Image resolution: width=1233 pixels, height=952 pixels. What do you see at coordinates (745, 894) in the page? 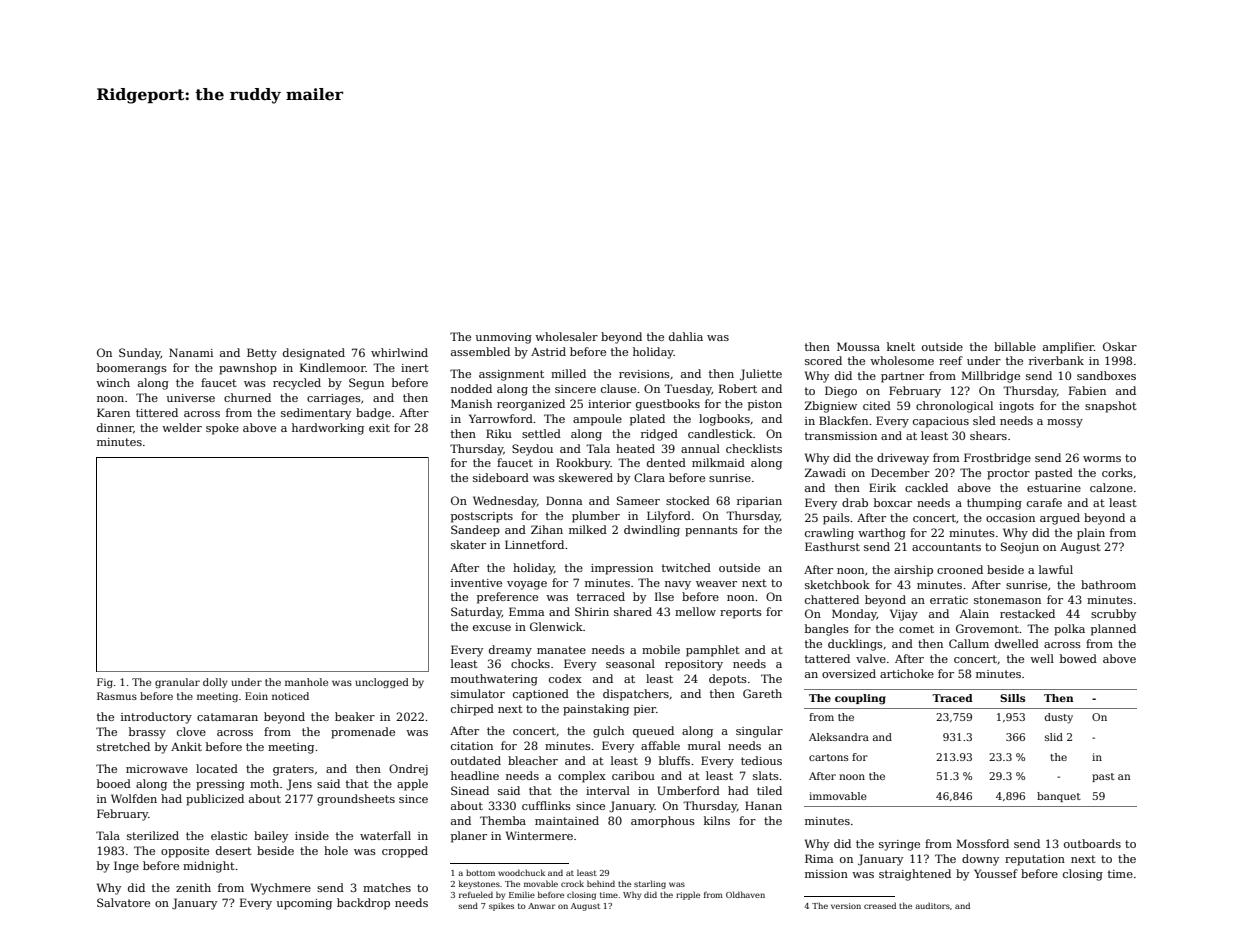
I see `Oldhaven` at bounding box center [745, 894].
